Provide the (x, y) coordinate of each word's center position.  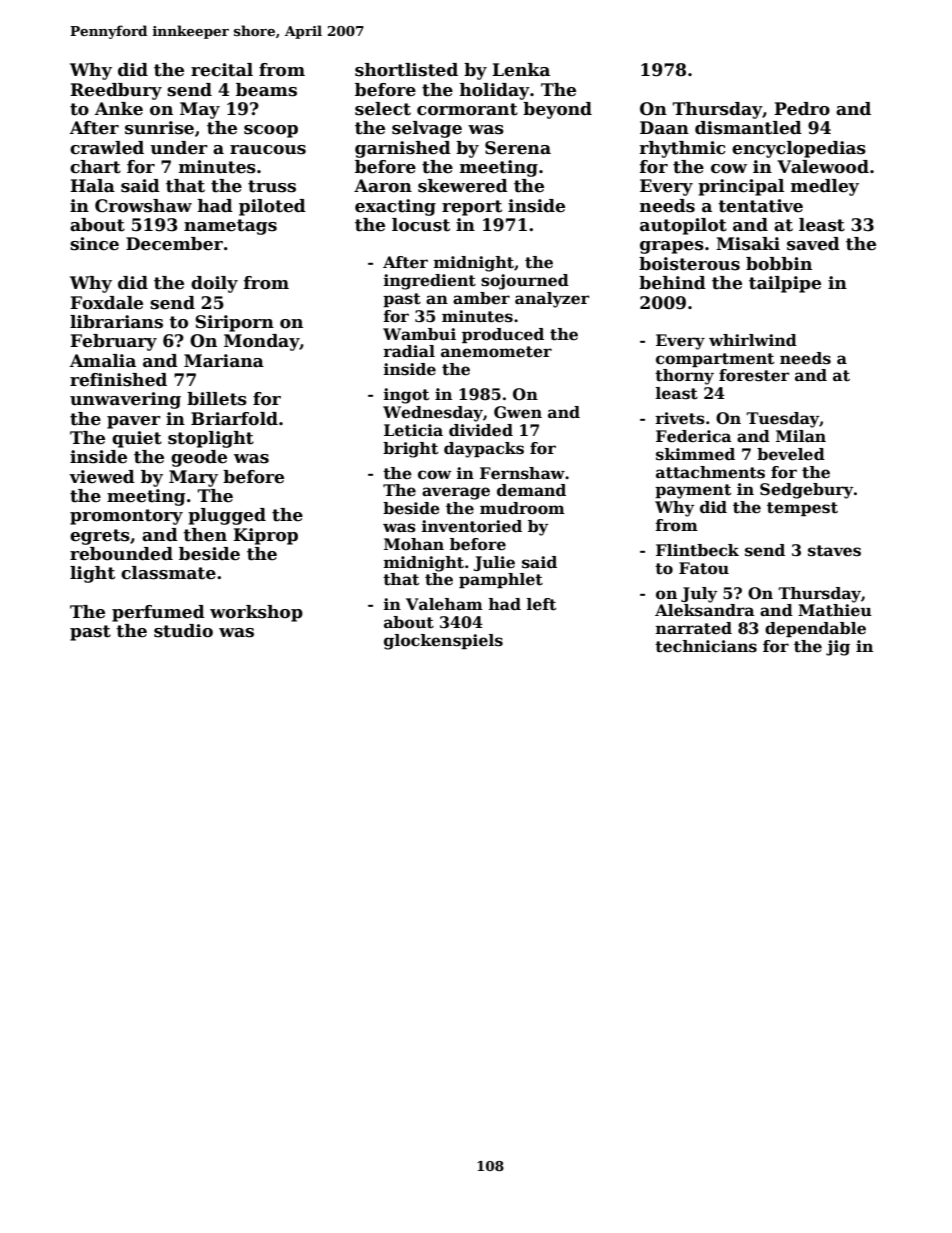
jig (838, 648)
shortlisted (406, 70)
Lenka (521, 70)
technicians (706, 646)
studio (183, 631)
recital (222, 70)
